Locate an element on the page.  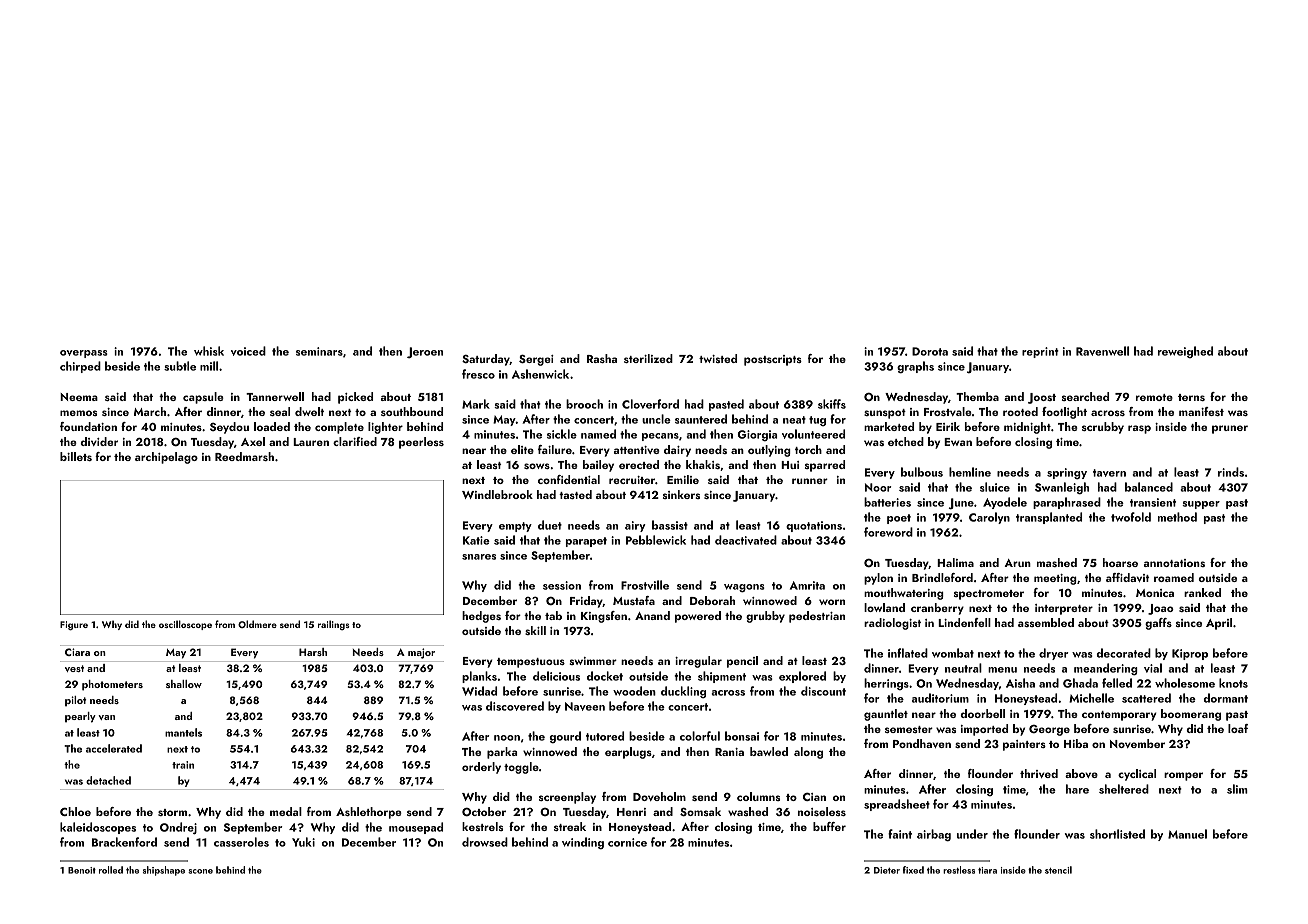
train is located at coordinates (183, 765).
